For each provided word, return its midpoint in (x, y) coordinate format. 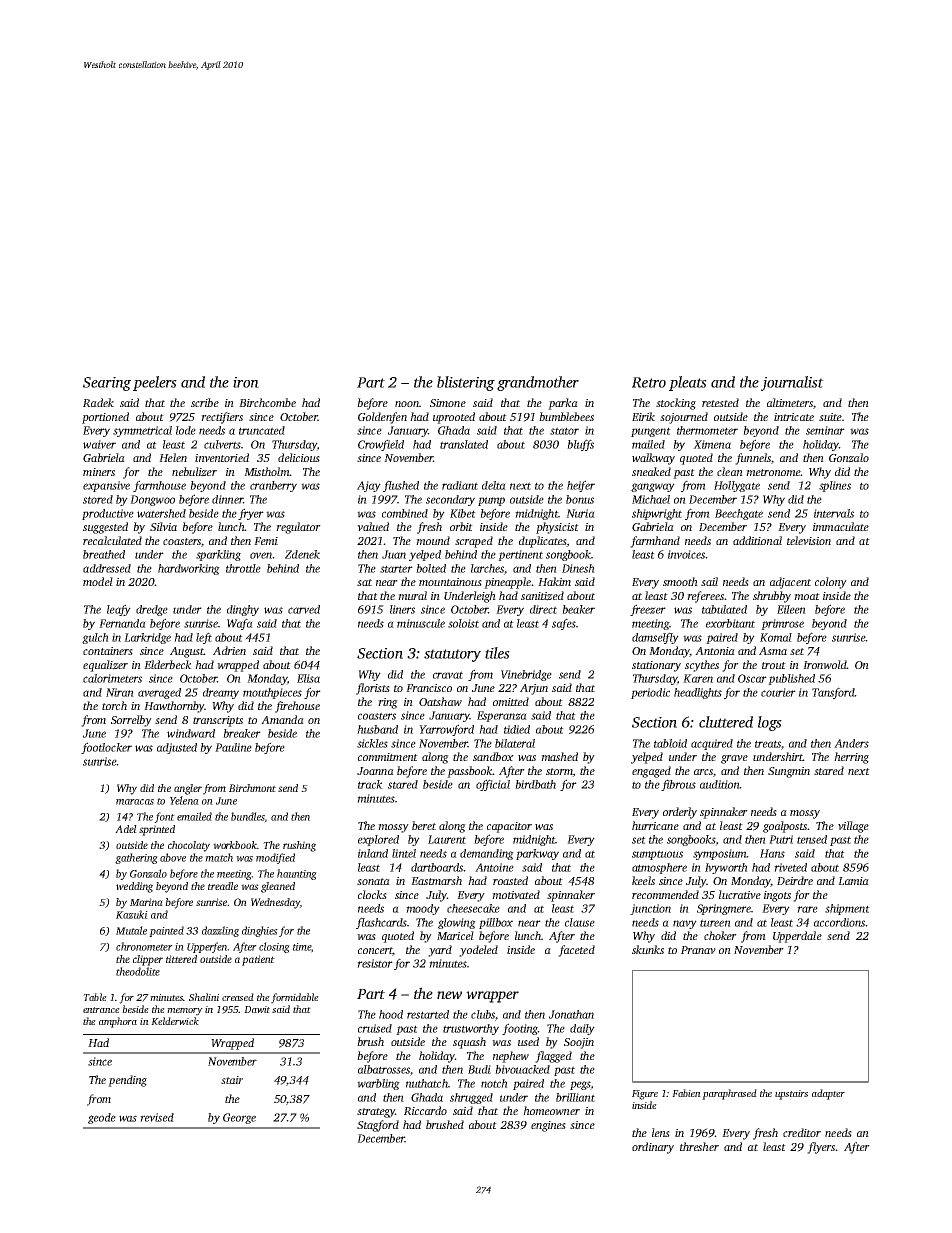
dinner (227, 499)
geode (102, 1118)
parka (563, 404)
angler (188, 789)
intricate (794, 417)
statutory (452, 655)
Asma (773, 651)
